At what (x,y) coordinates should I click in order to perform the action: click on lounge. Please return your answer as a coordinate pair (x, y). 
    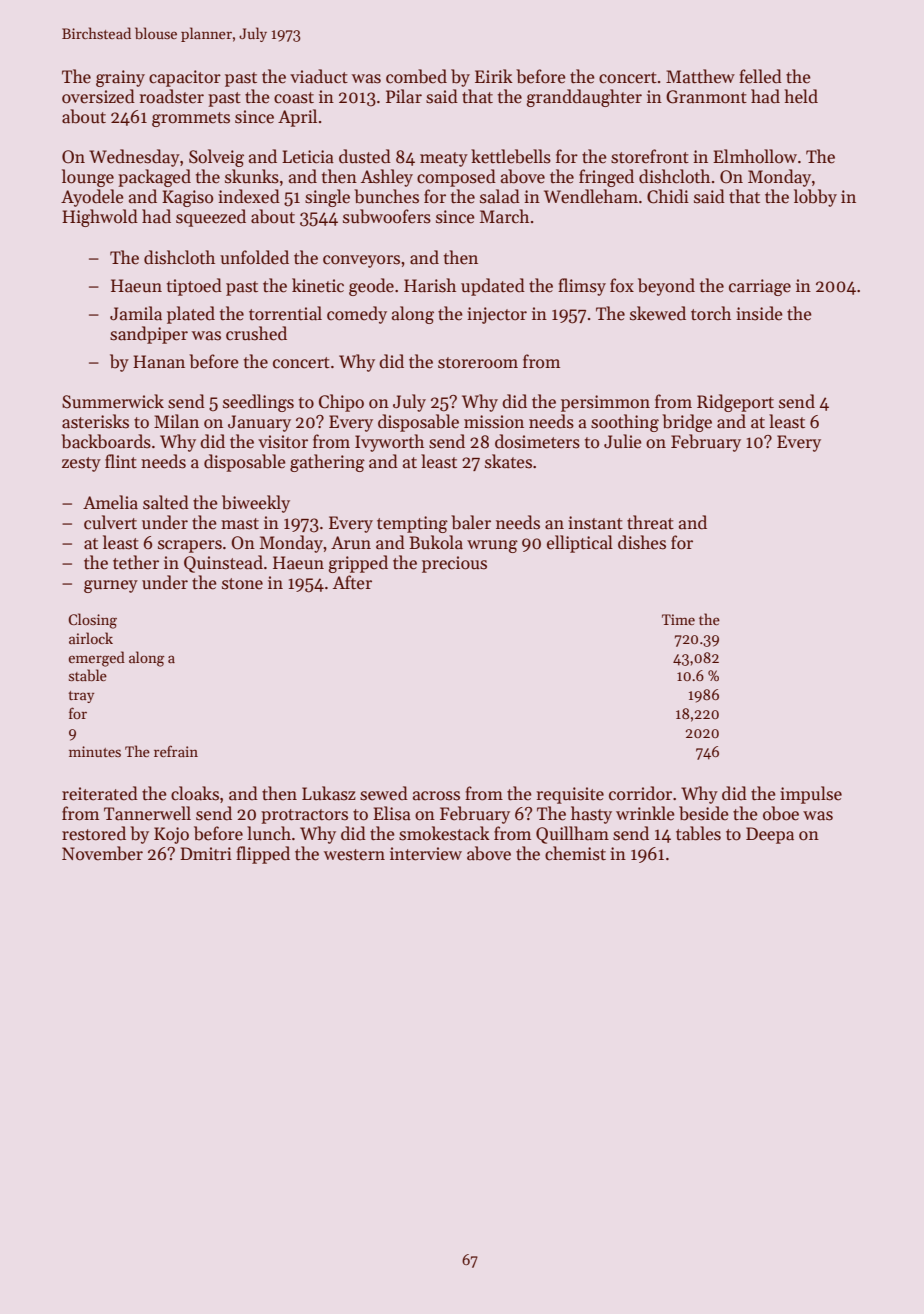
    Looking at the image, I should click on (88, 178).
